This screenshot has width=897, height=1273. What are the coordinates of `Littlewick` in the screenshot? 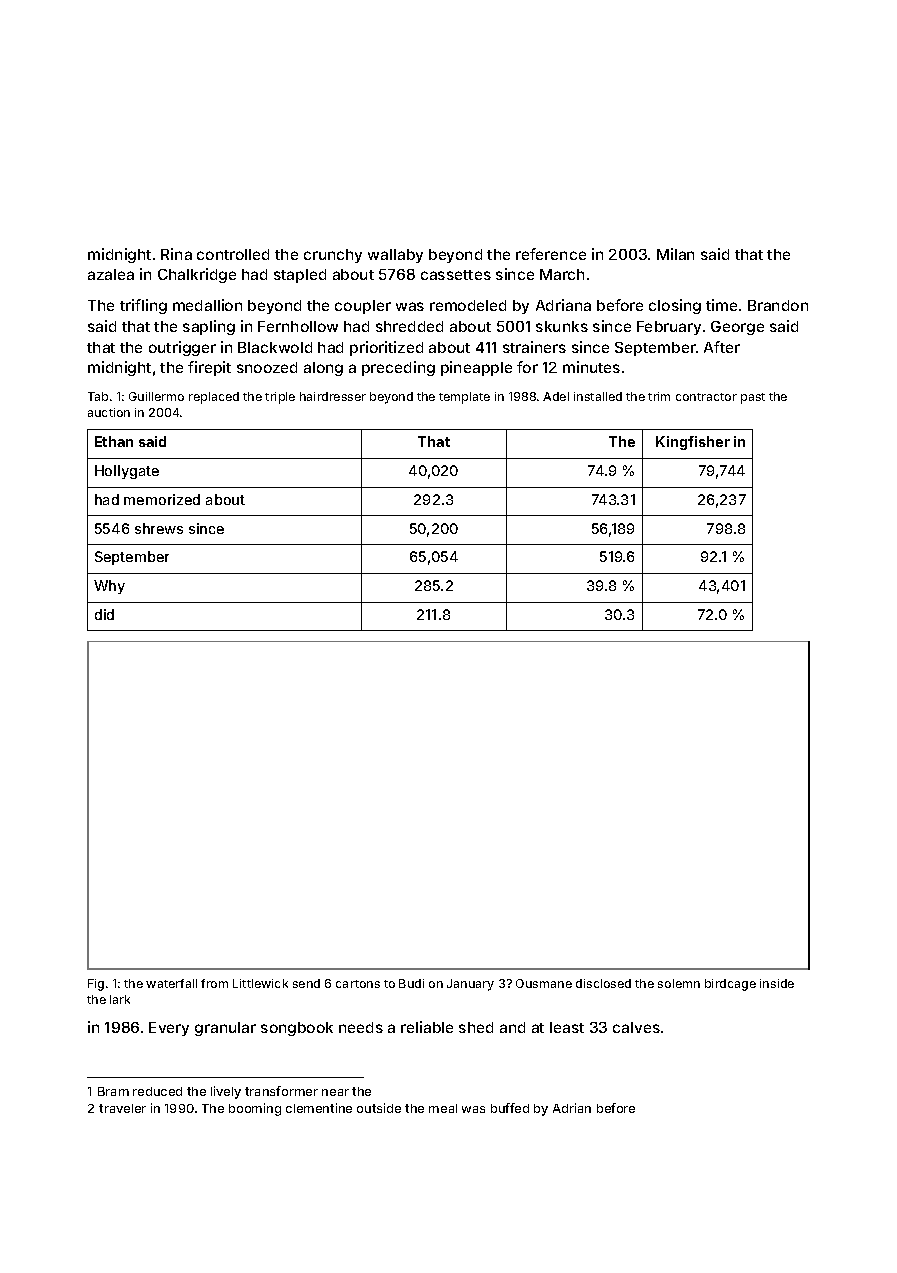 It's located at (260, 983).
